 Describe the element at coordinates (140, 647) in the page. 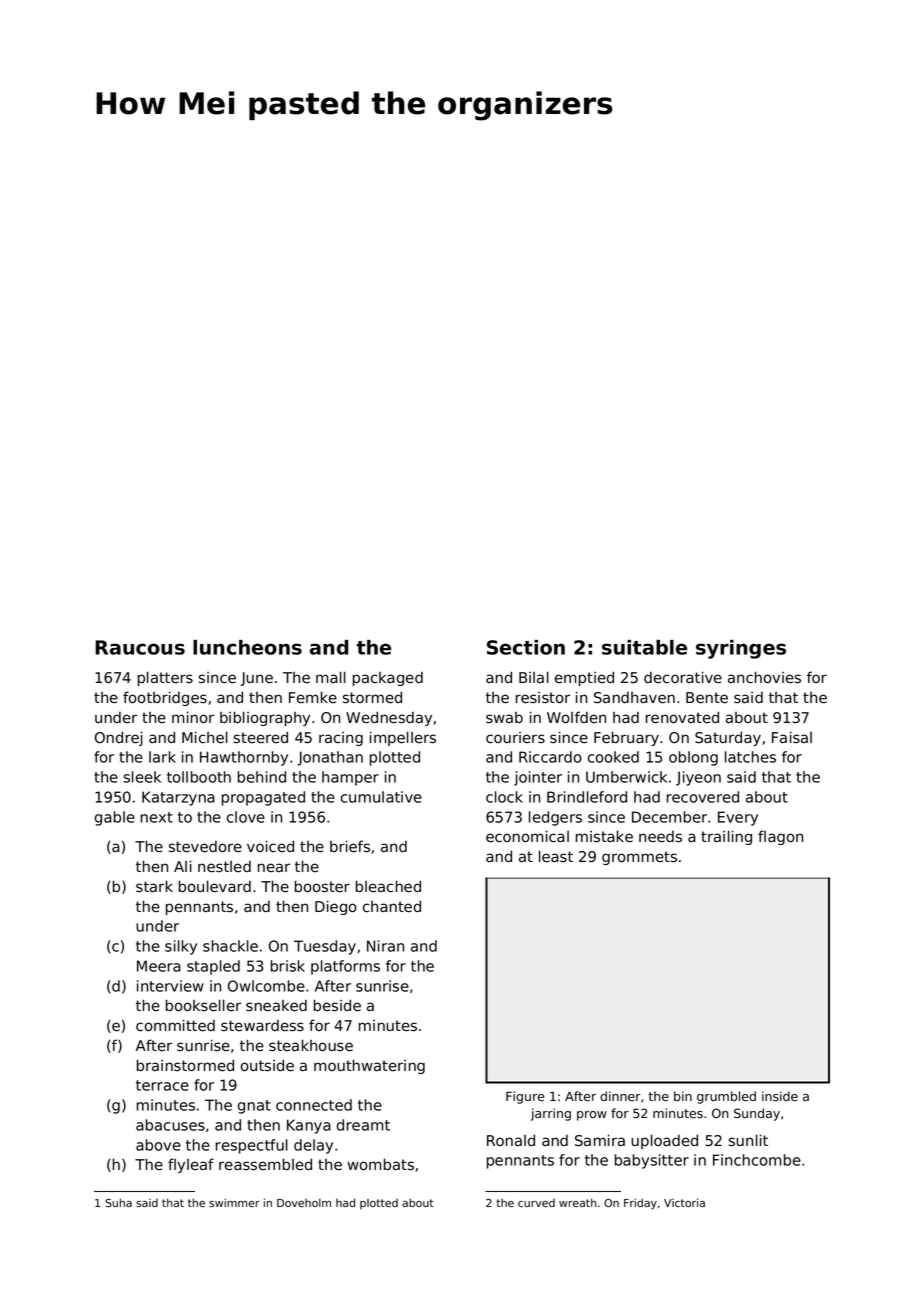

I see `Raucous` at that location.
